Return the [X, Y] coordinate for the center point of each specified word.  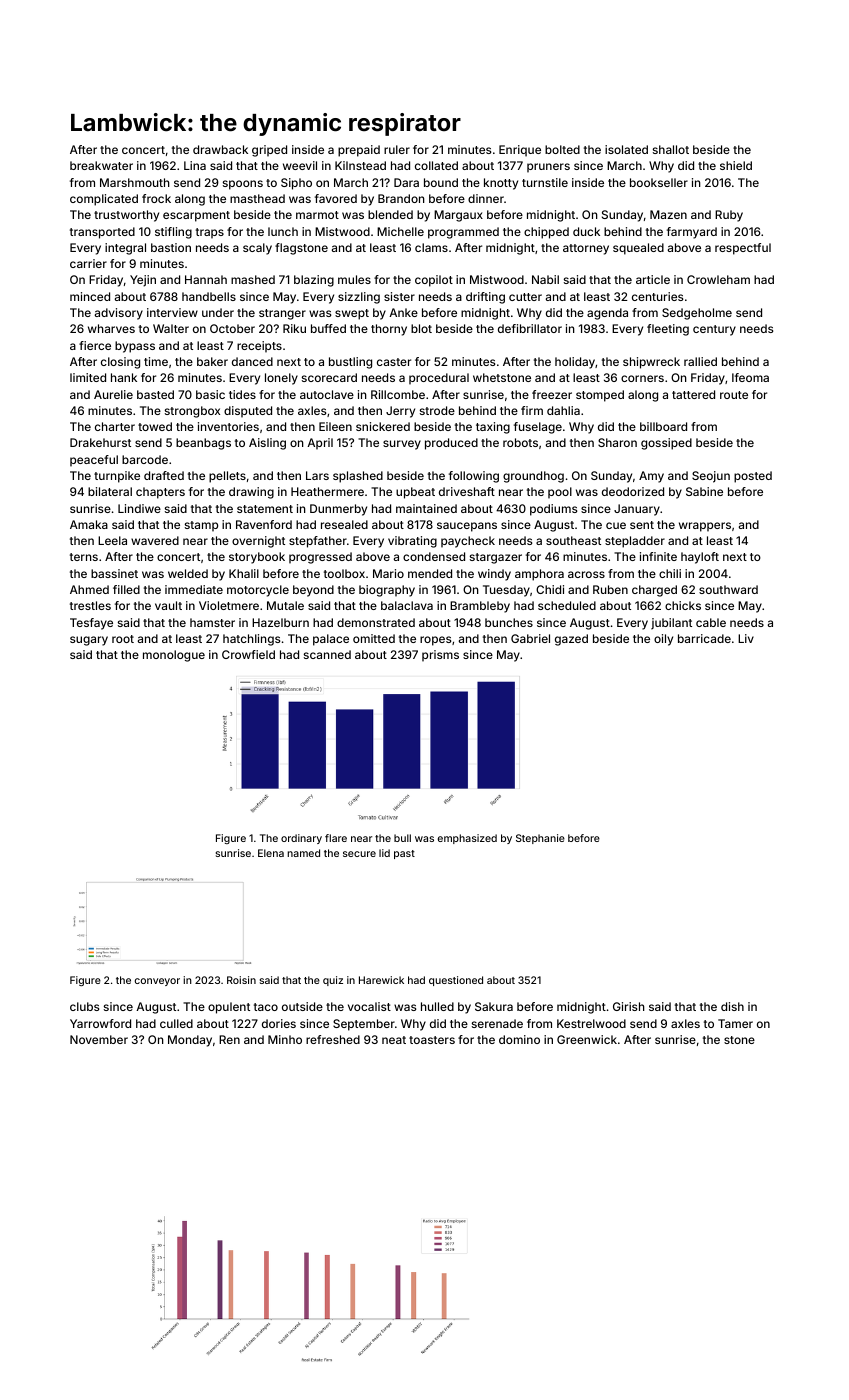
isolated [626, 149]
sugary [89, 641]
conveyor [157, 982]
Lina [195, 165]
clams [431, 247]
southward [728, 589]
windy [494, 575]
